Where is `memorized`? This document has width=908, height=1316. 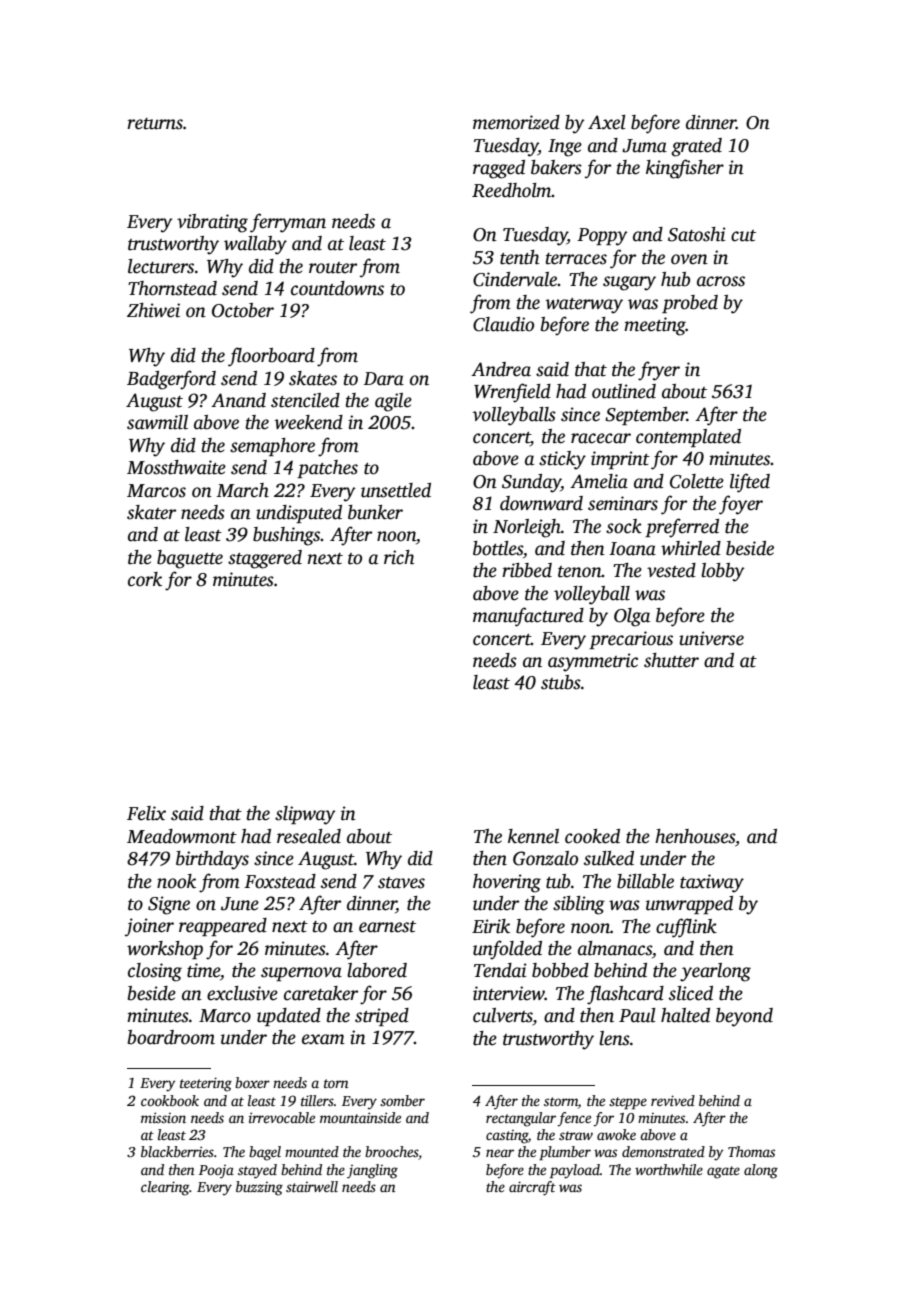
memorized is located at coordinates (516, 122).
